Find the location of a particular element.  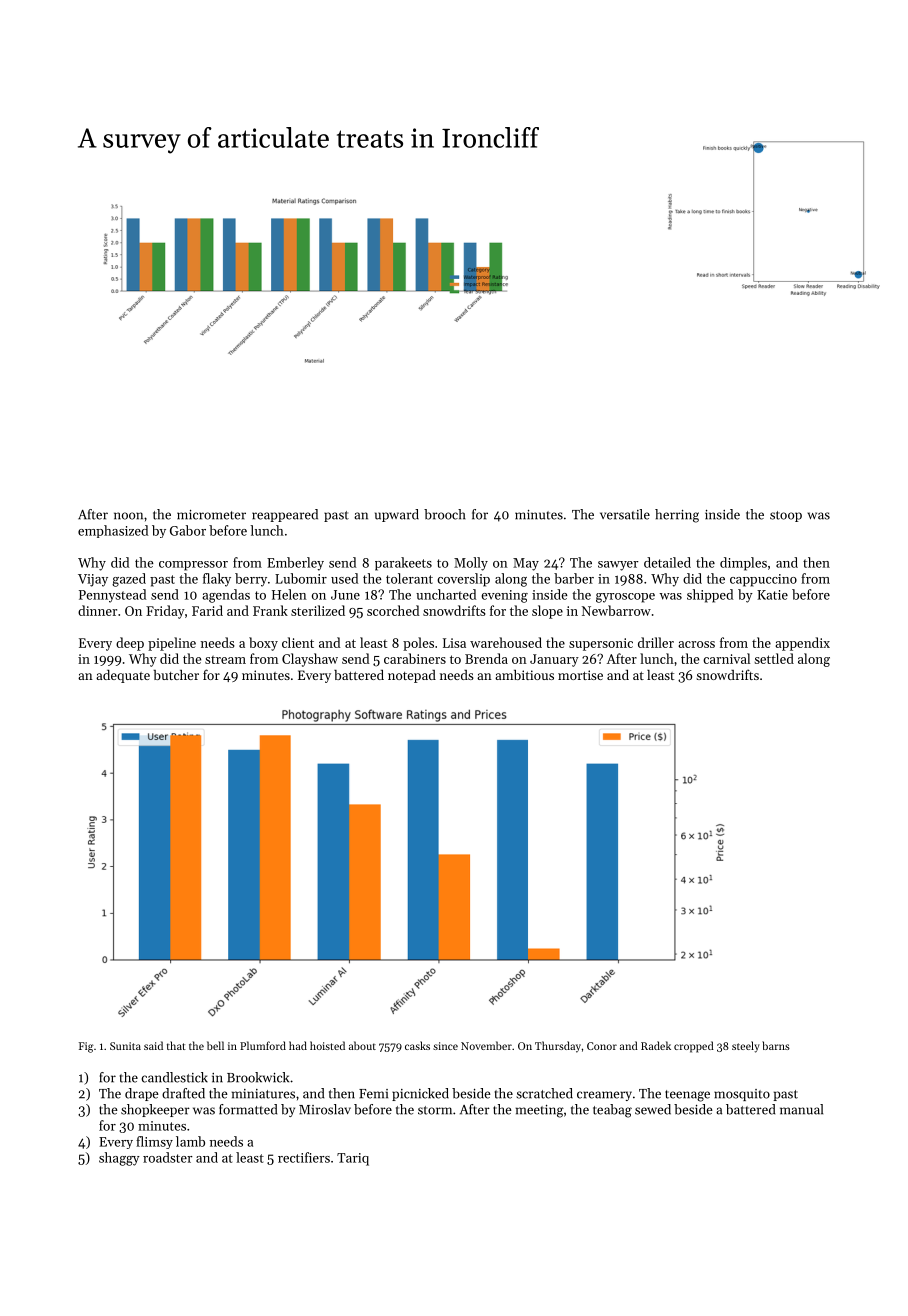

Vijay is located at coordinates (93, 580).
